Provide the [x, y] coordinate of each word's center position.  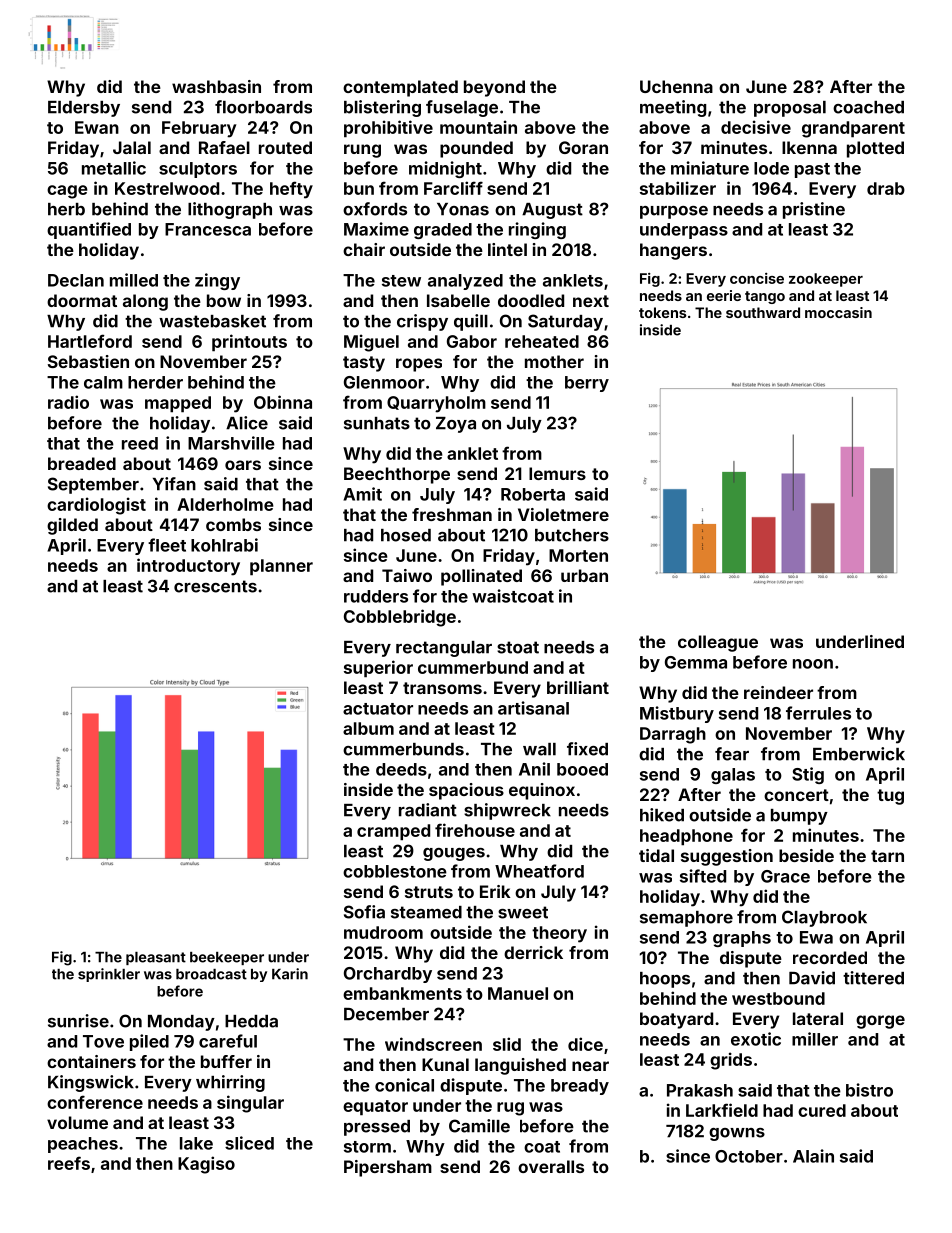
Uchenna [676, 86]
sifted [703, 876]
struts [429, 892]
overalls [551, 1166]
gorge [880, 1022]
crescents [215, 586]
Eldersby [84, 109]
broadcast [211, 974]
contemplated [400, 88]
